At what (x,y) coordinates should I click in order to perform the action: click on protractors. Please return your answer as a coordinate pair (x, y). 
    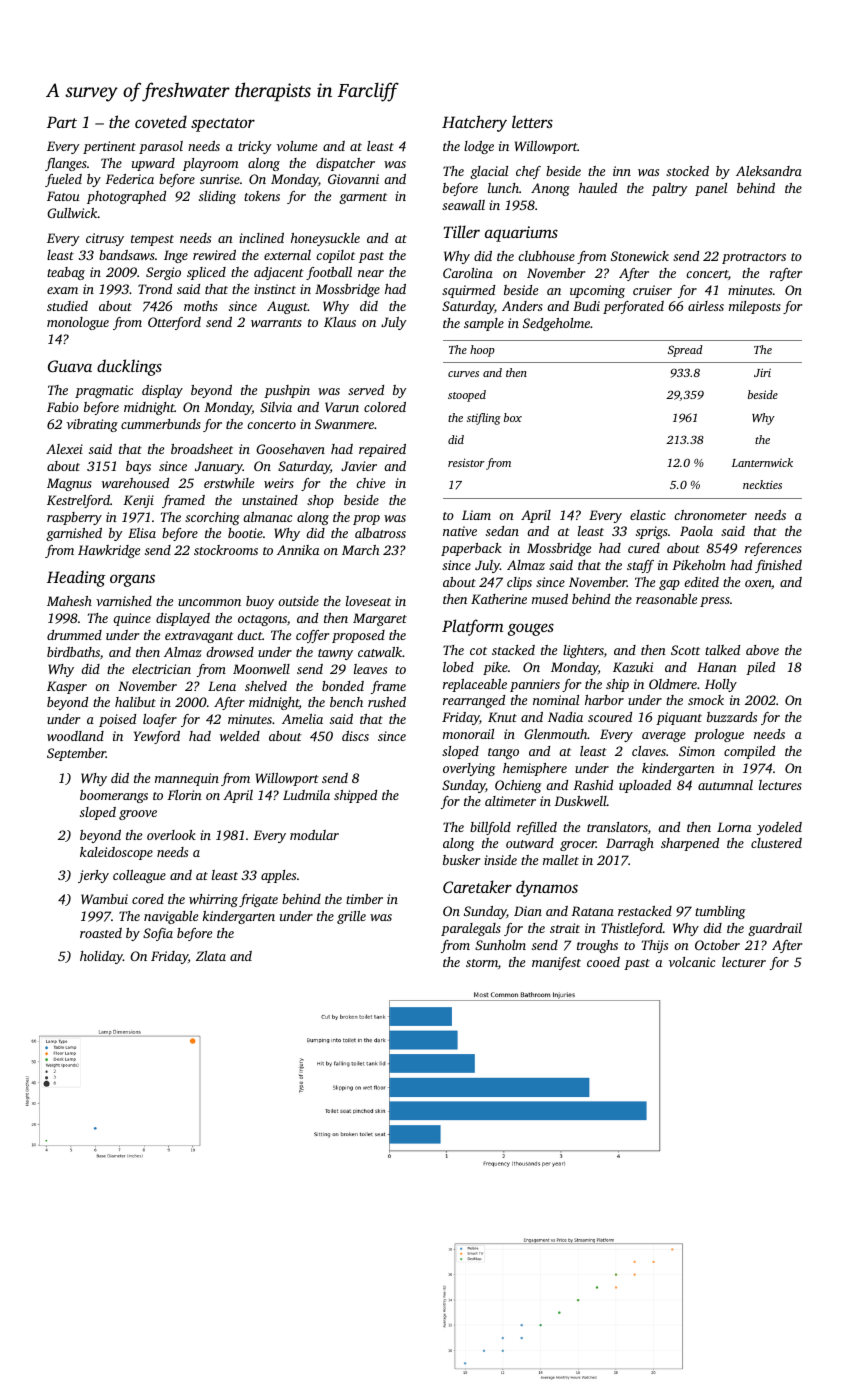
    Looking at the image, I should click on (754, 258).
